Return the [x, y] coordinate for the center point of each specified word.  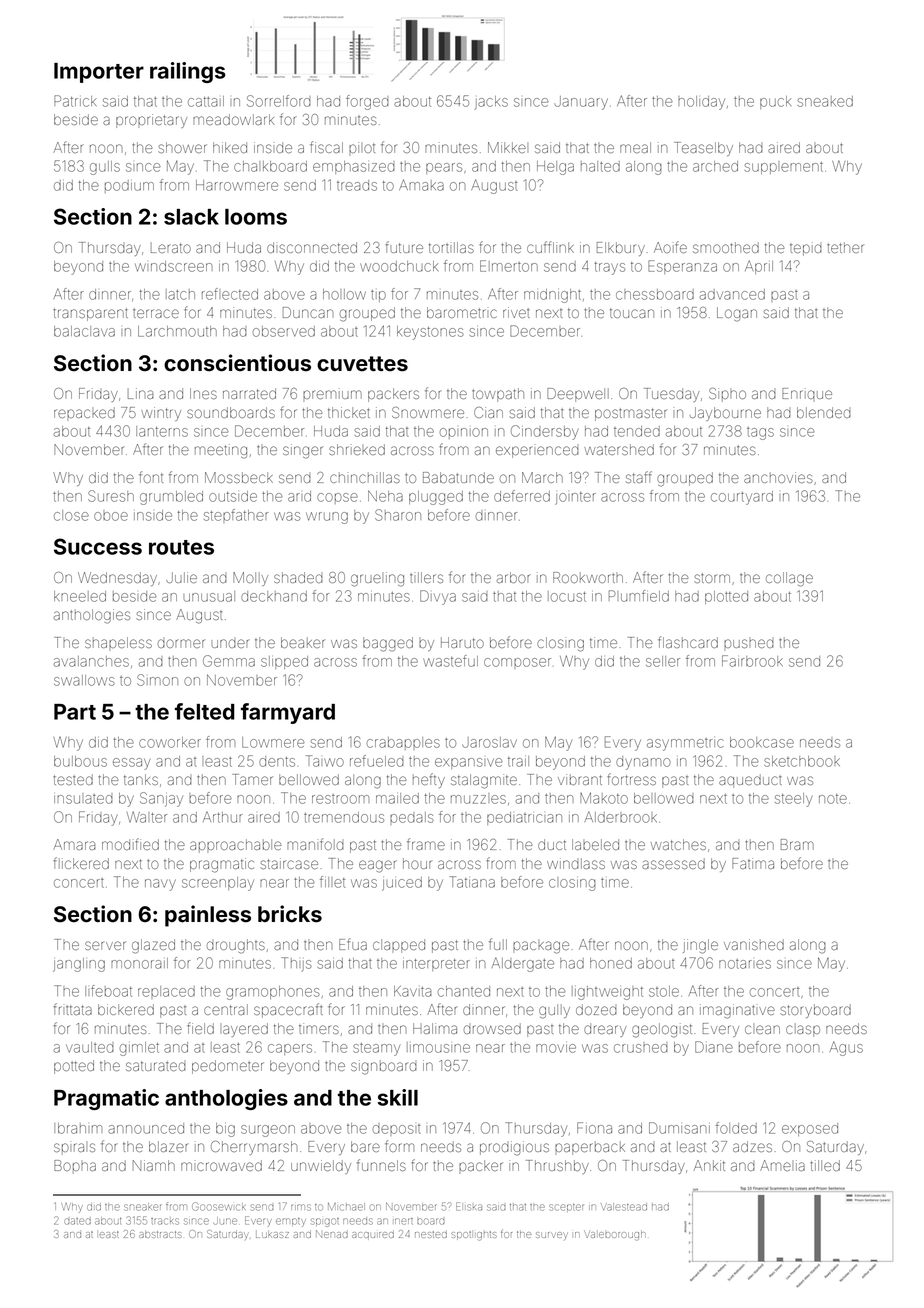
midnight [552, 296]
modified [130, 844]
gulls [105, 168]
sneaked [825, 101]
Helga [555, 168]
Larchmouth [177, 331]
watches [678, 844]
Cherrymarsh [254, 1148]
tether [845, 247]
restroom [340, 799]
